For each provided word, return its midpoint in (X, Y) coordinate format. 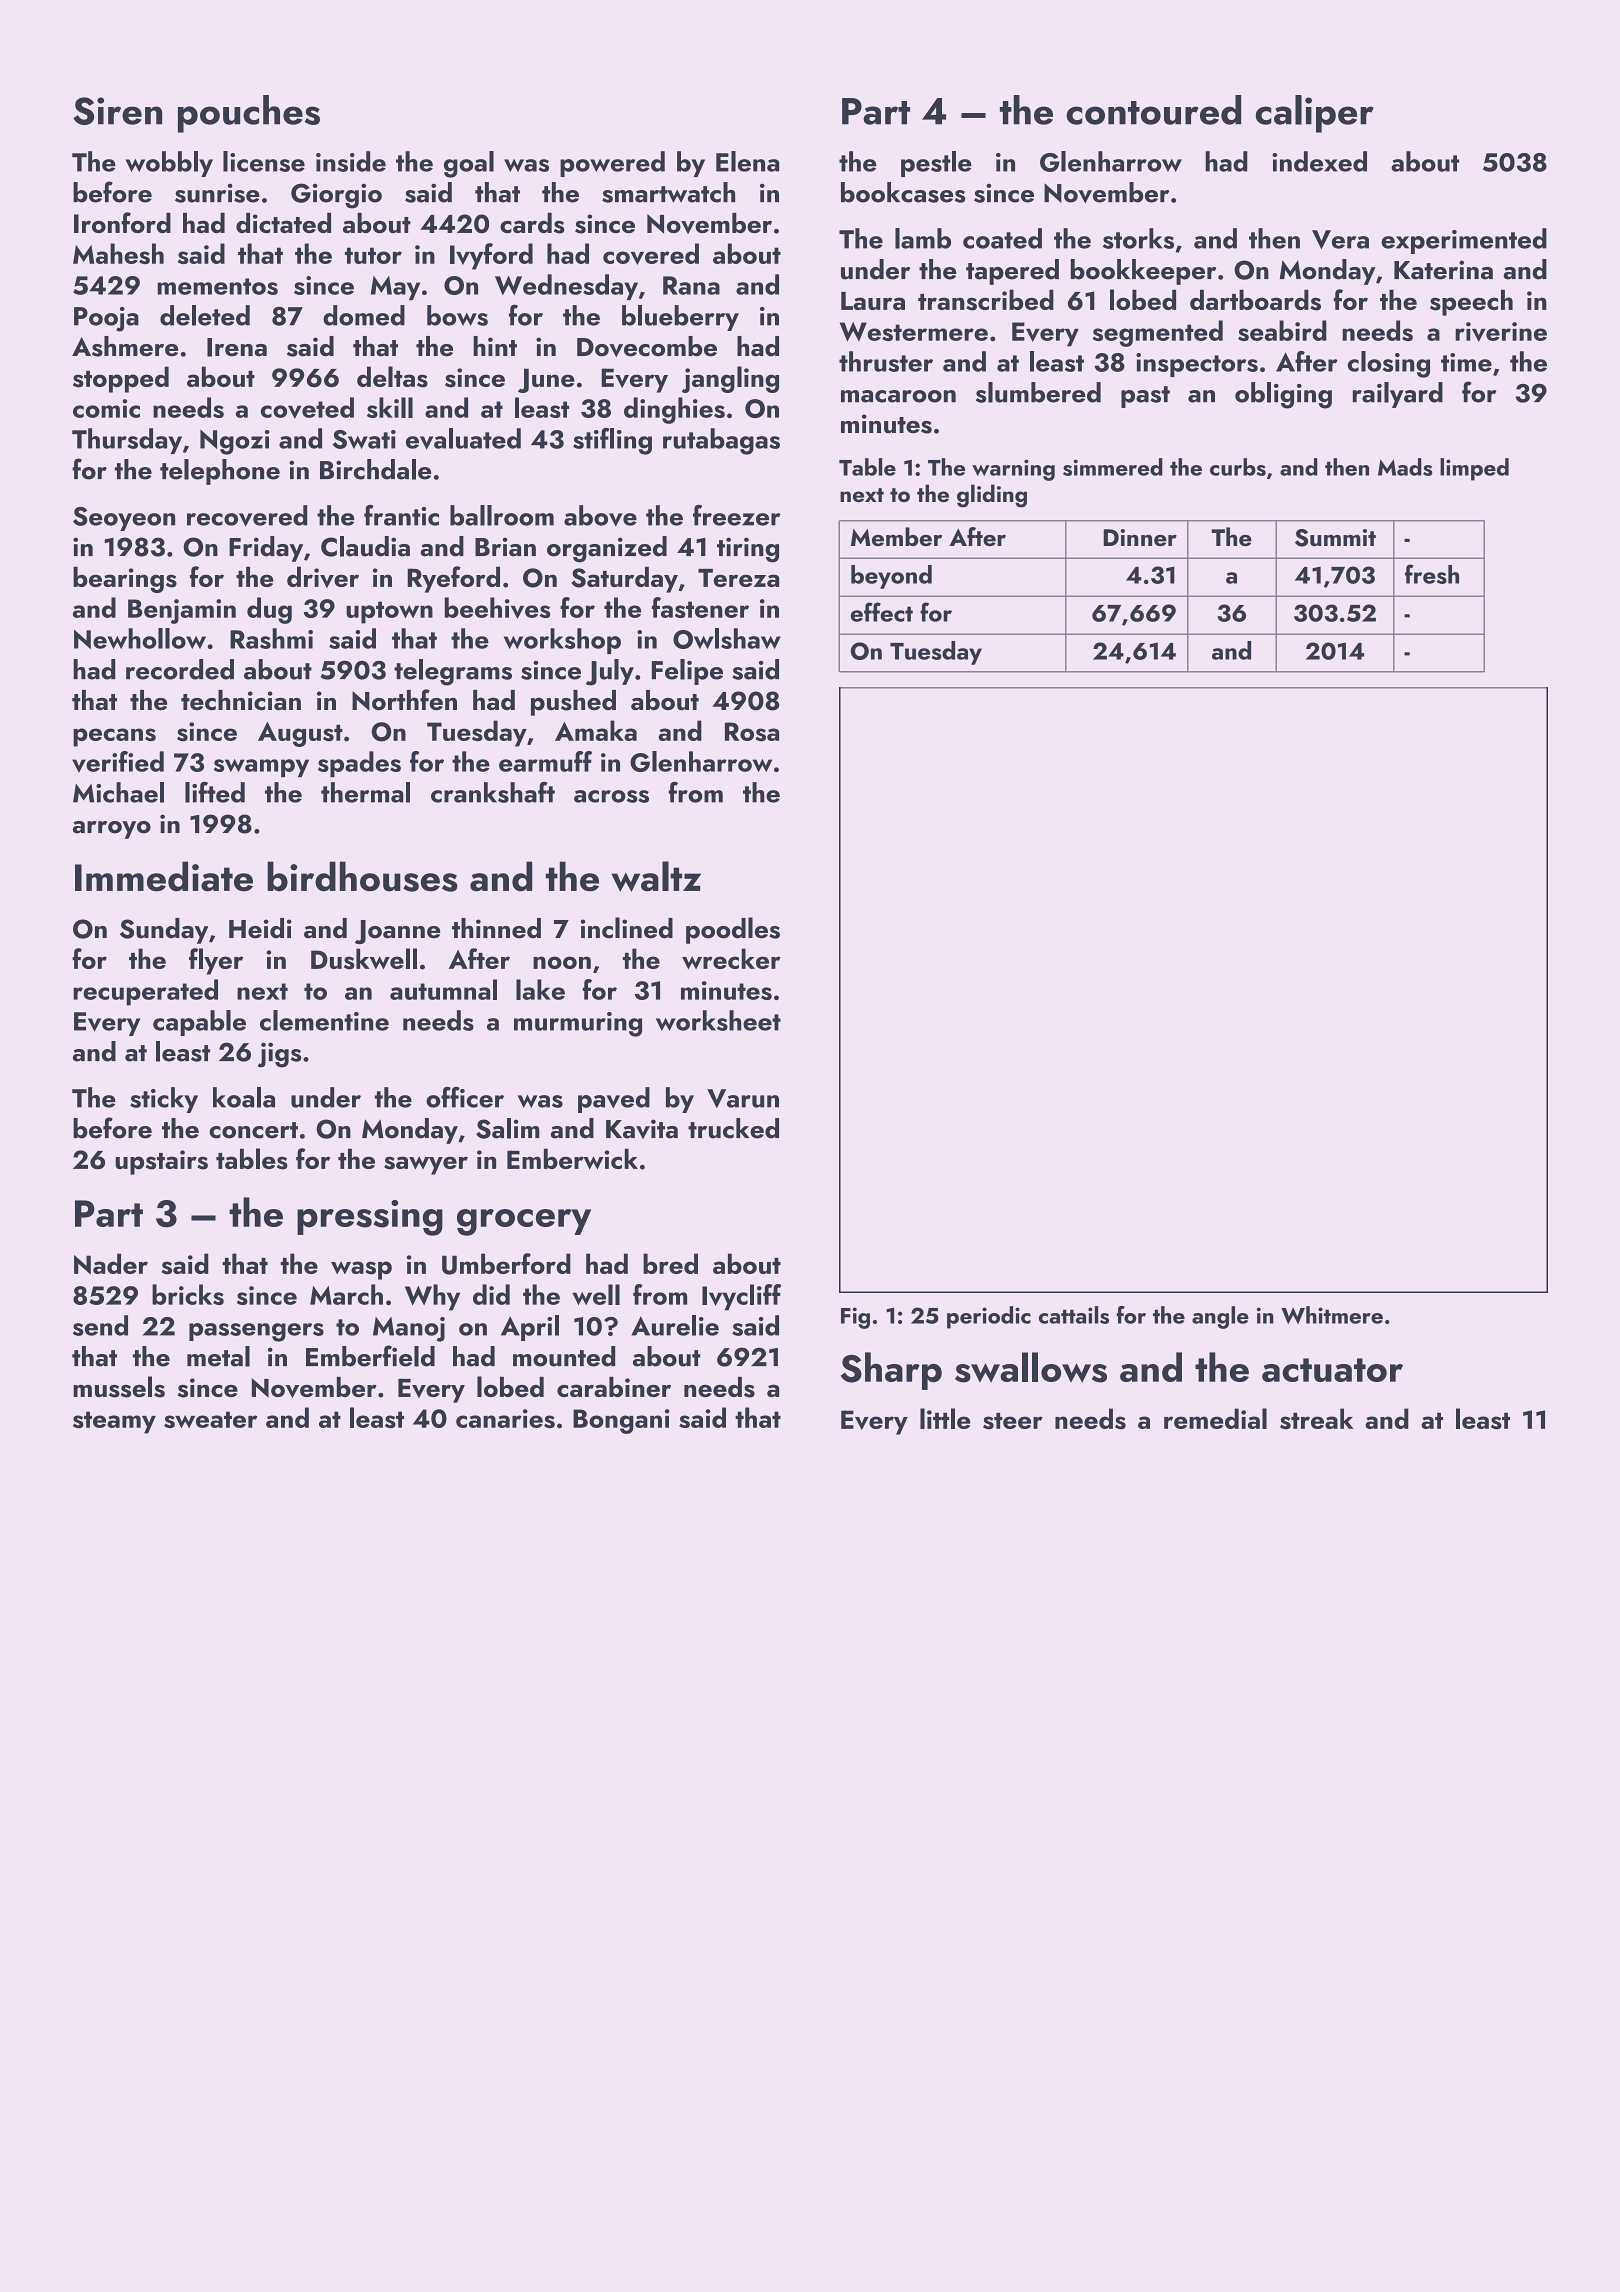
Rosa (752, 732)
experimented (1464, 241)
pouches (249, 114)
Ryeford (453, 579)
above (600, 516)
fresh (1432, 574)
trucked (733, 1128)
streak (1316, 1419)
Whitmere (1332, 1315)
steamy (114, 1422)
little (945, 1418)
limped (1474, 469)
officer (465, 1097)
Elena (747, 161)
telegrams (453, 672)
